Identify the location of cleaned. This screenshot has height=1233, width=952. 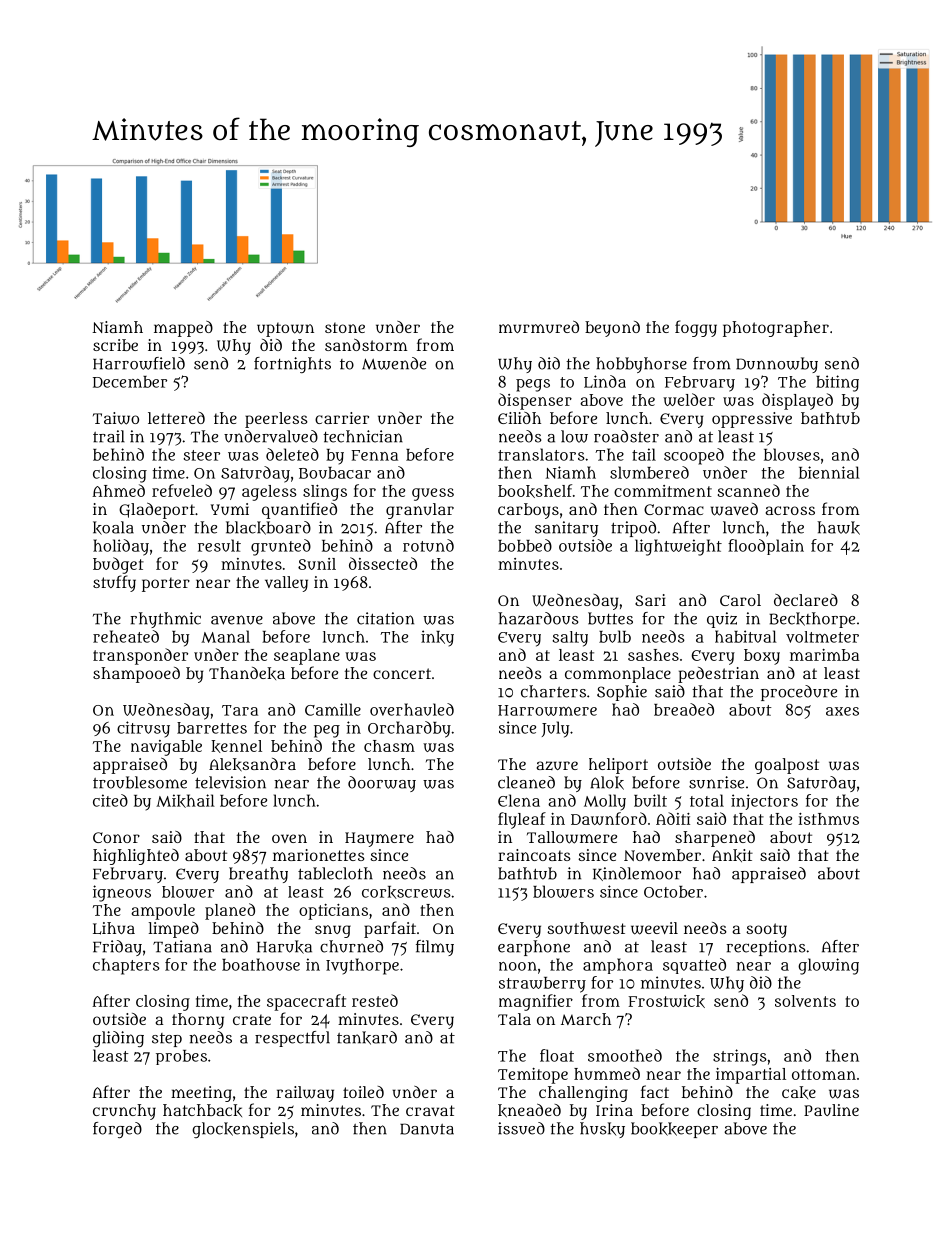
(526, 782).
